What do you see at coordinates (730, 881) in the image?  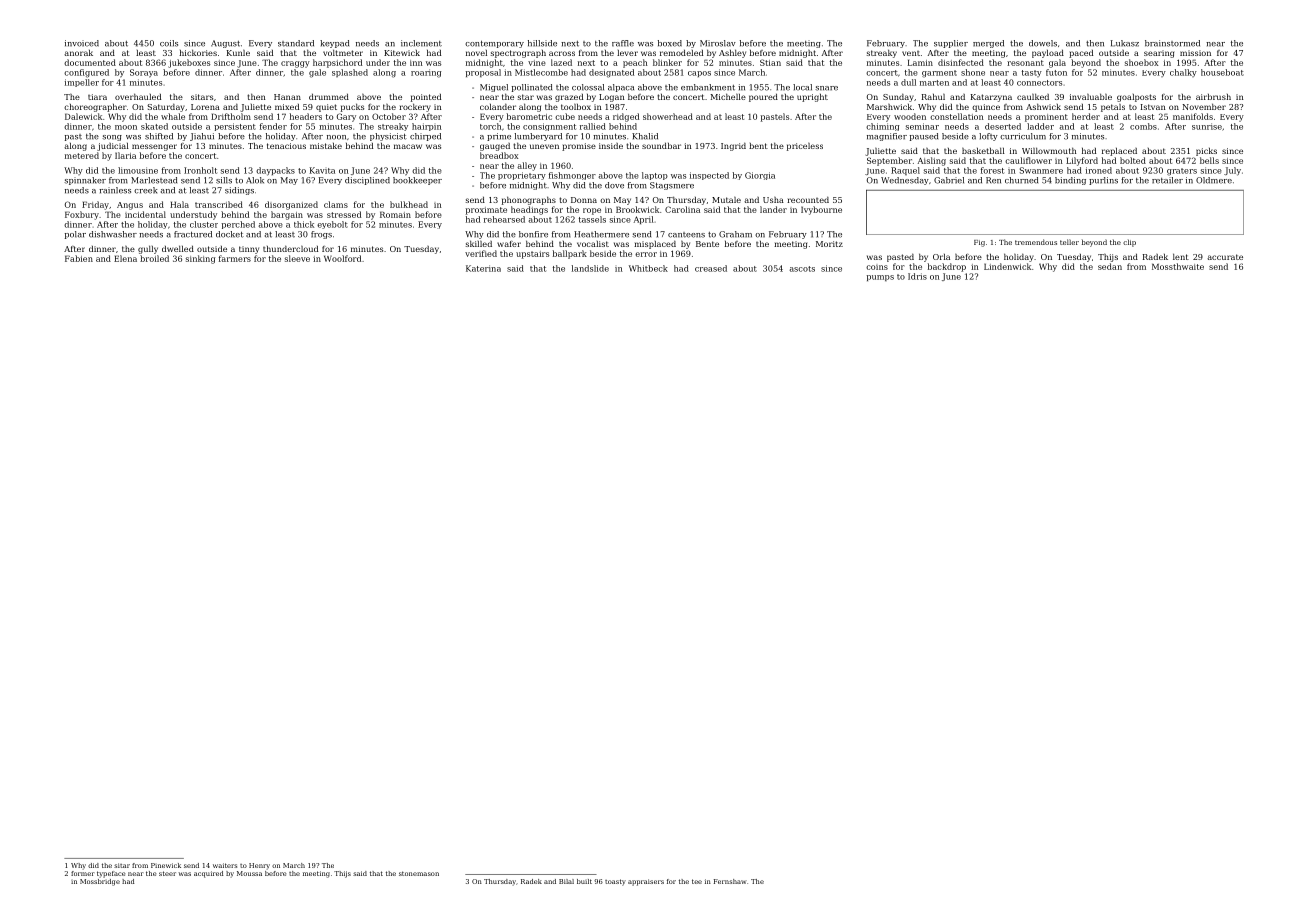 I see `Fernshaw` at bounding box center [730, 881].
